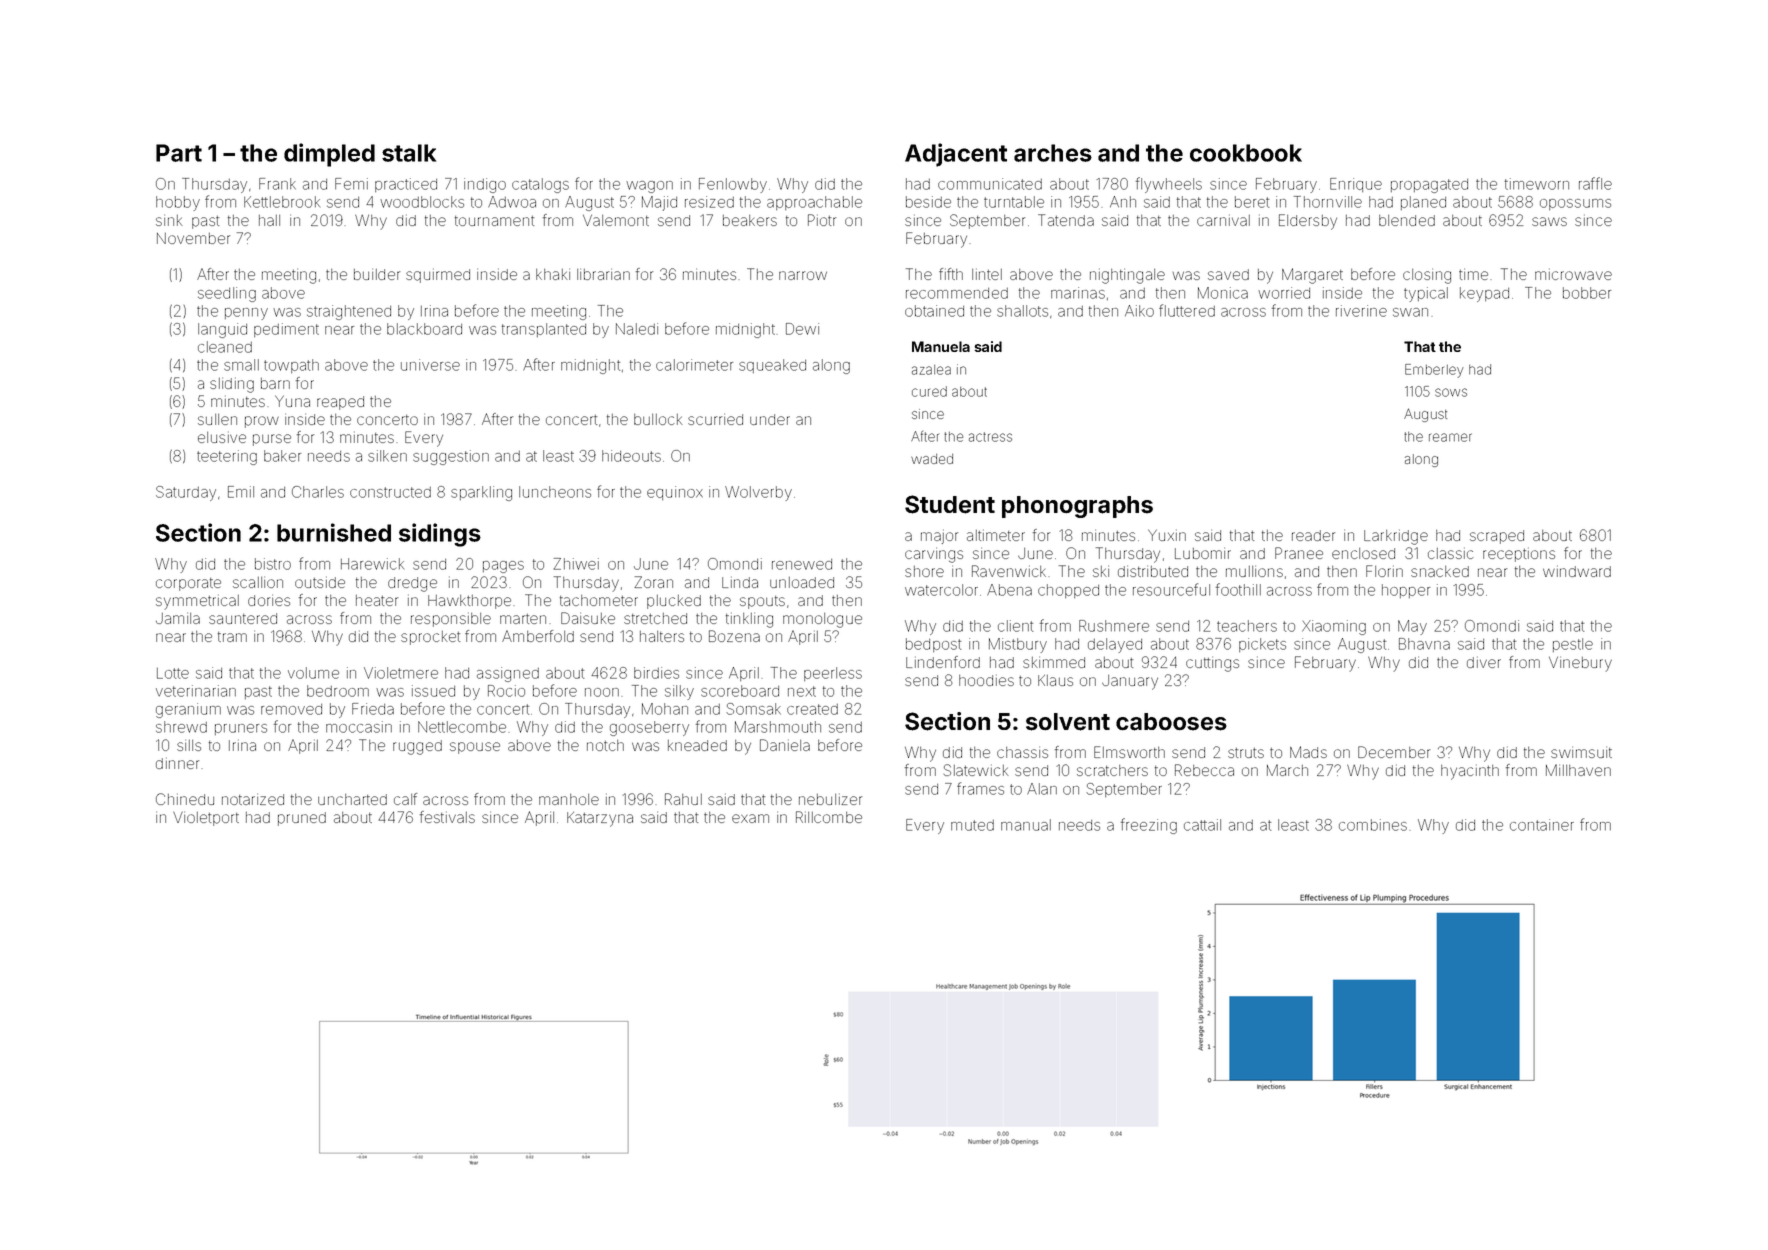 The height and width of the screenshot is (1250, 1768). Describe the element at coordinates (616, 220) in the screenshot. I see `Valemont` at that location.
